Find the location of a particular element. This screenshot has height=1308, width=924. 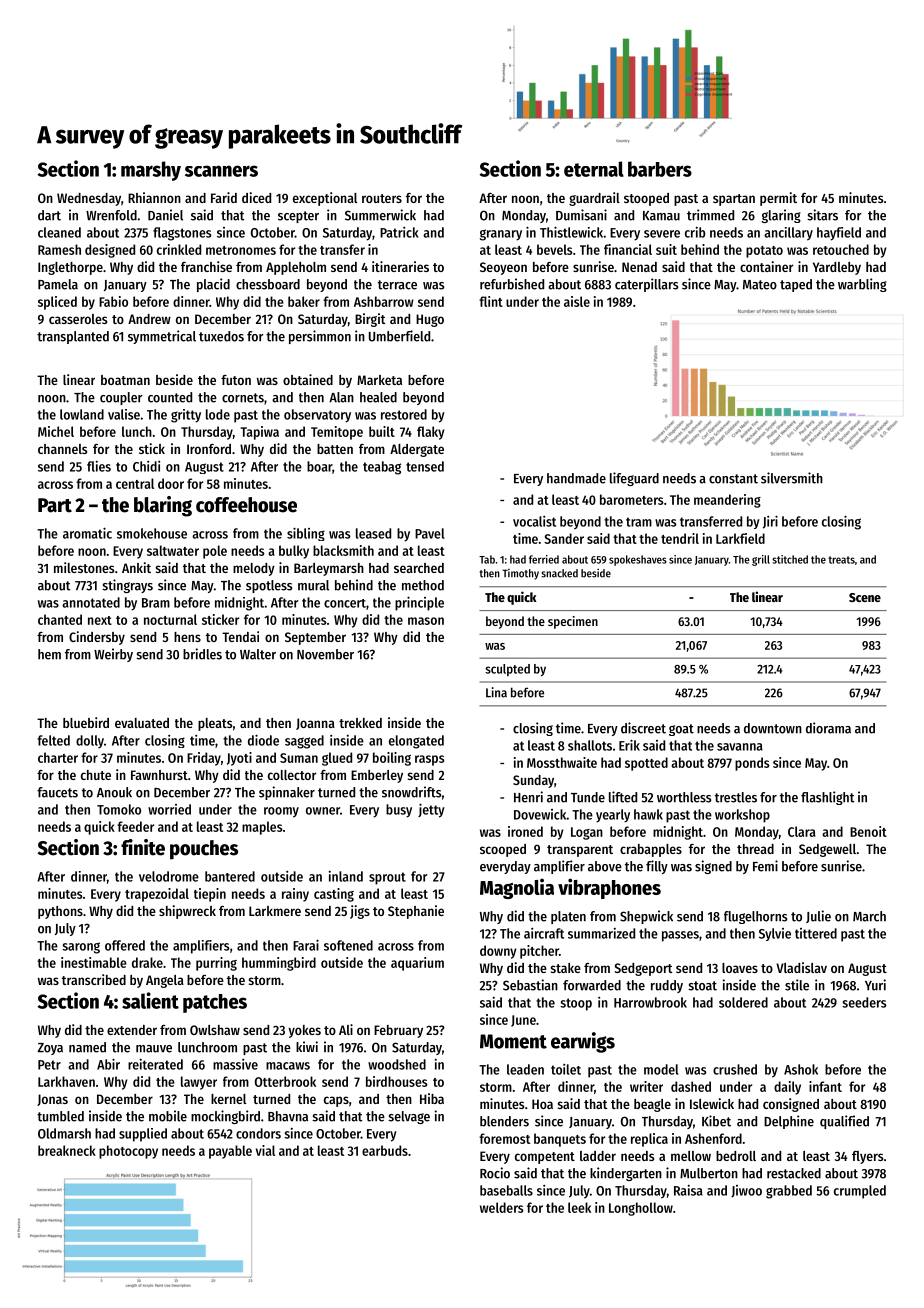

marshy is located at coordinates (151, 171).
